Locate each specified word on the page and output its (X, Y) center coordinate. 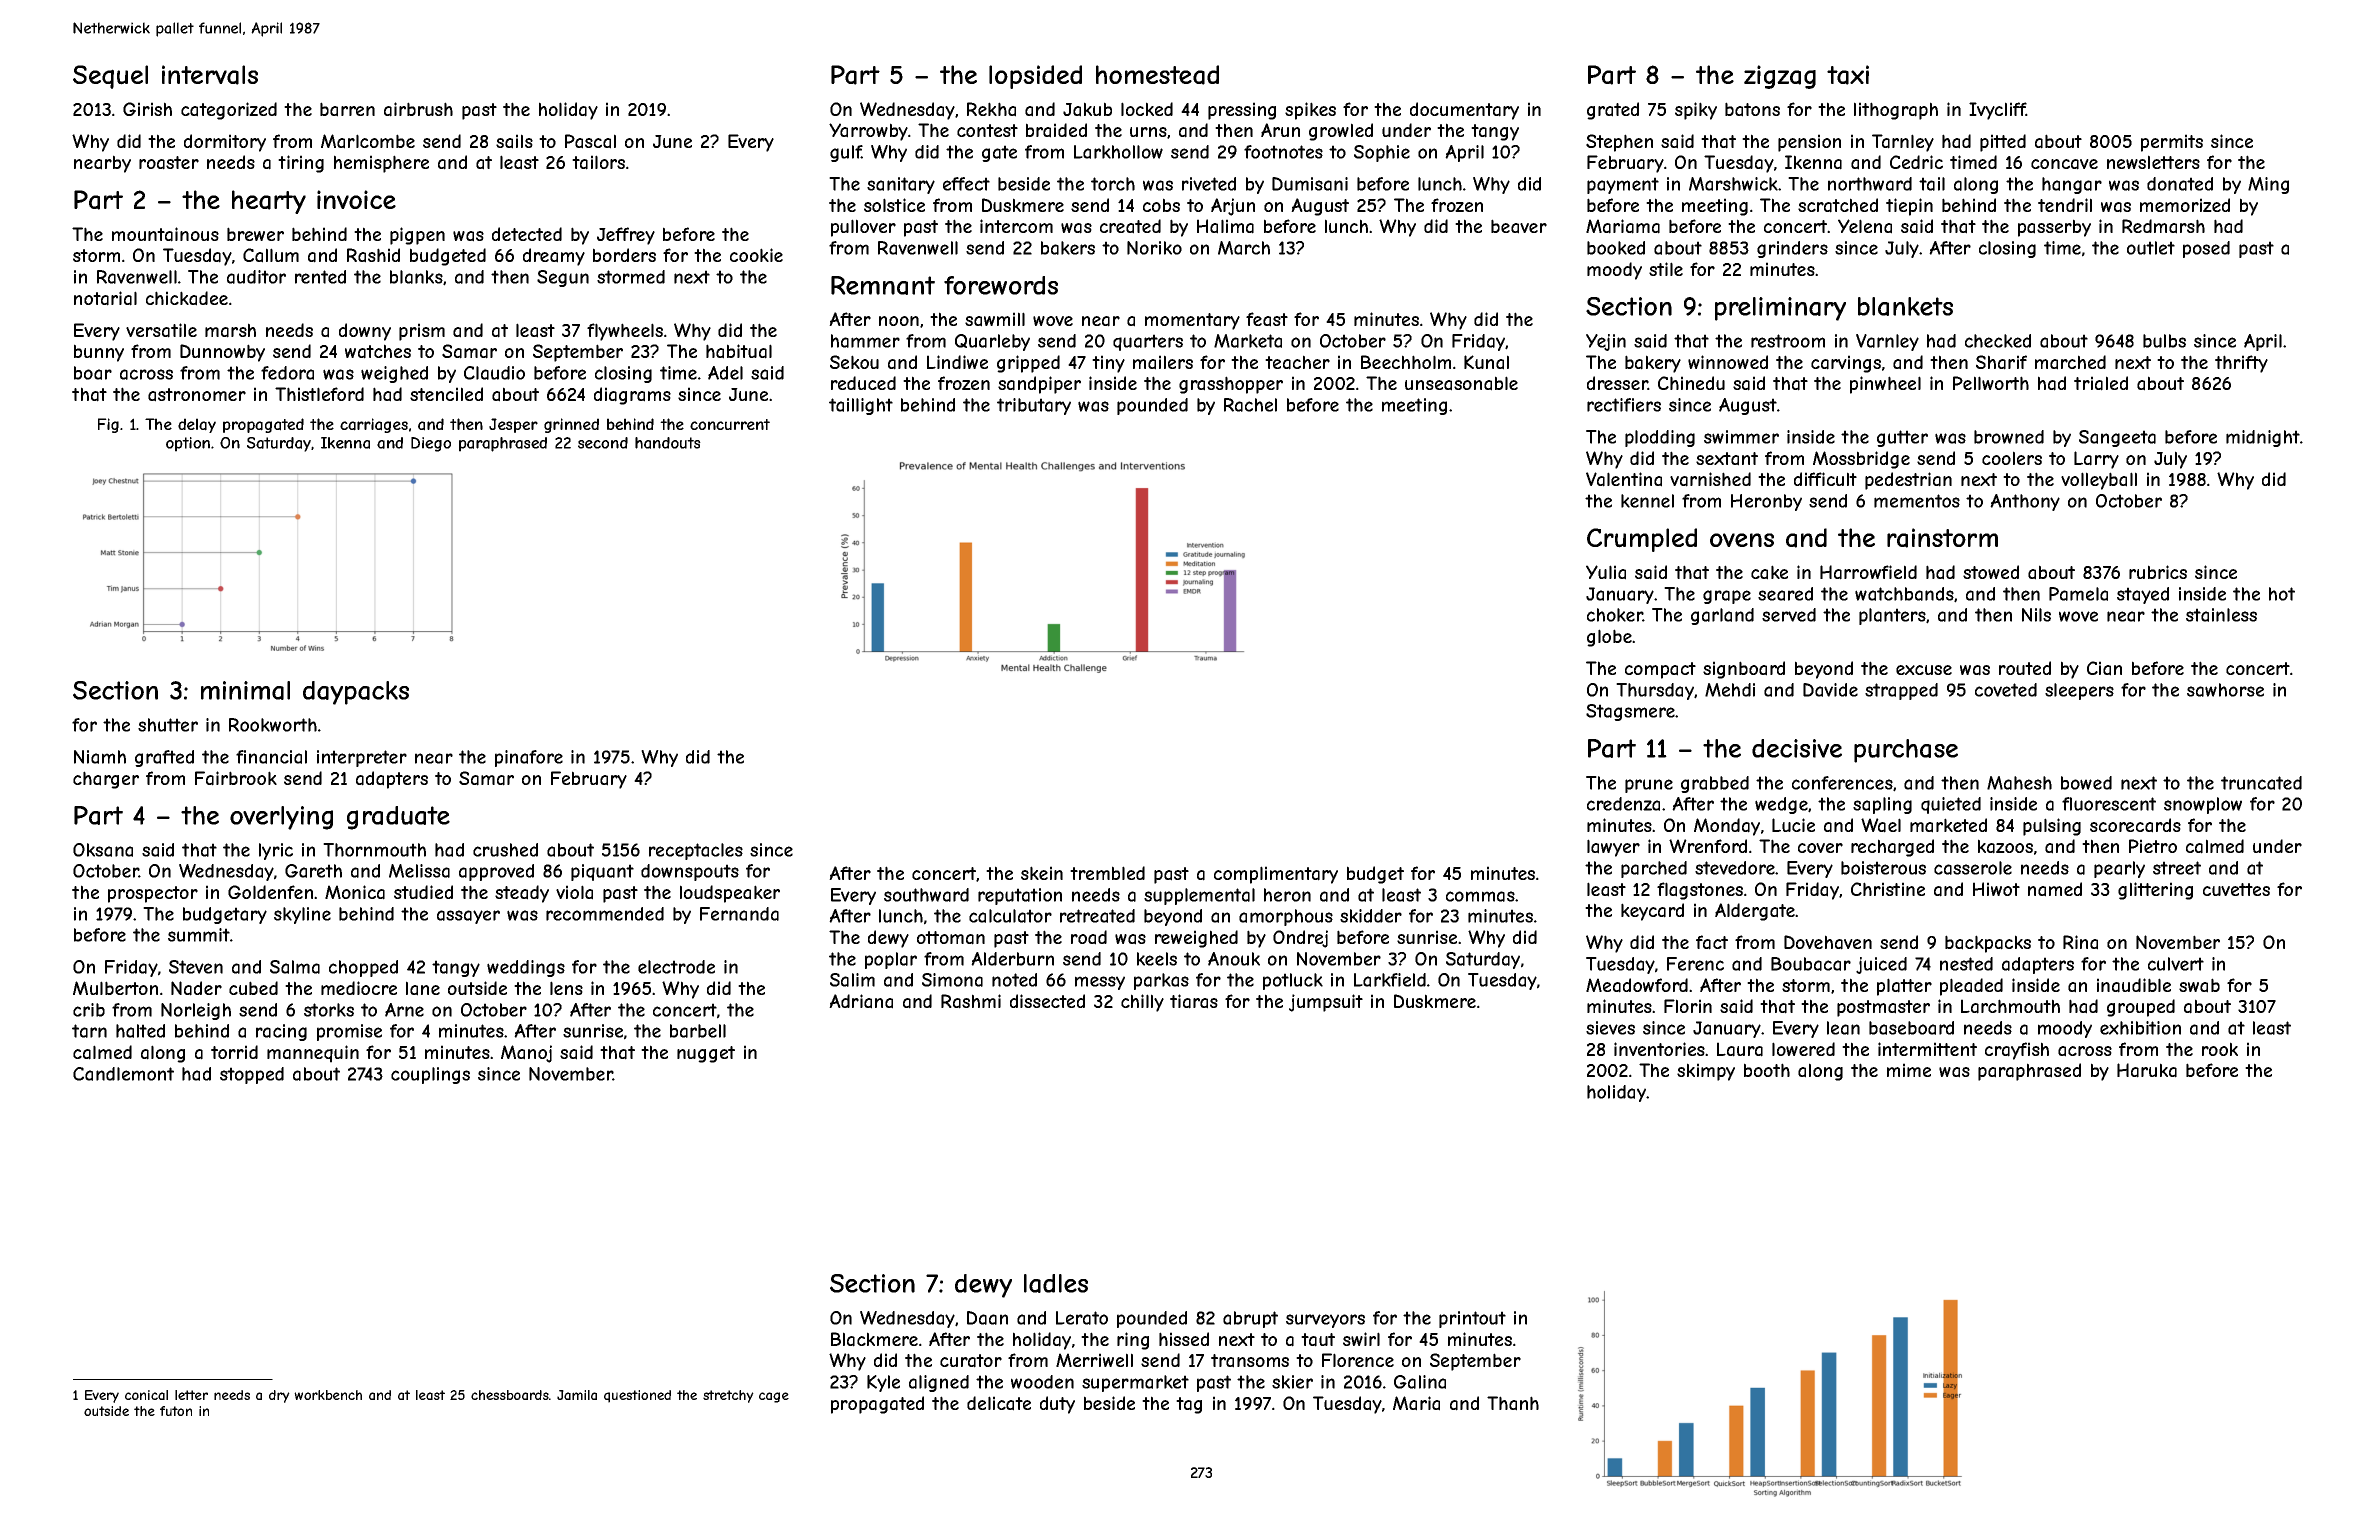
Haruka (2147, 1070)
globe (1609, 638)
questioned (637, 1396)
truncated (2261, 783)
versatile (161, 330)
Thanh (1513, 1403)
